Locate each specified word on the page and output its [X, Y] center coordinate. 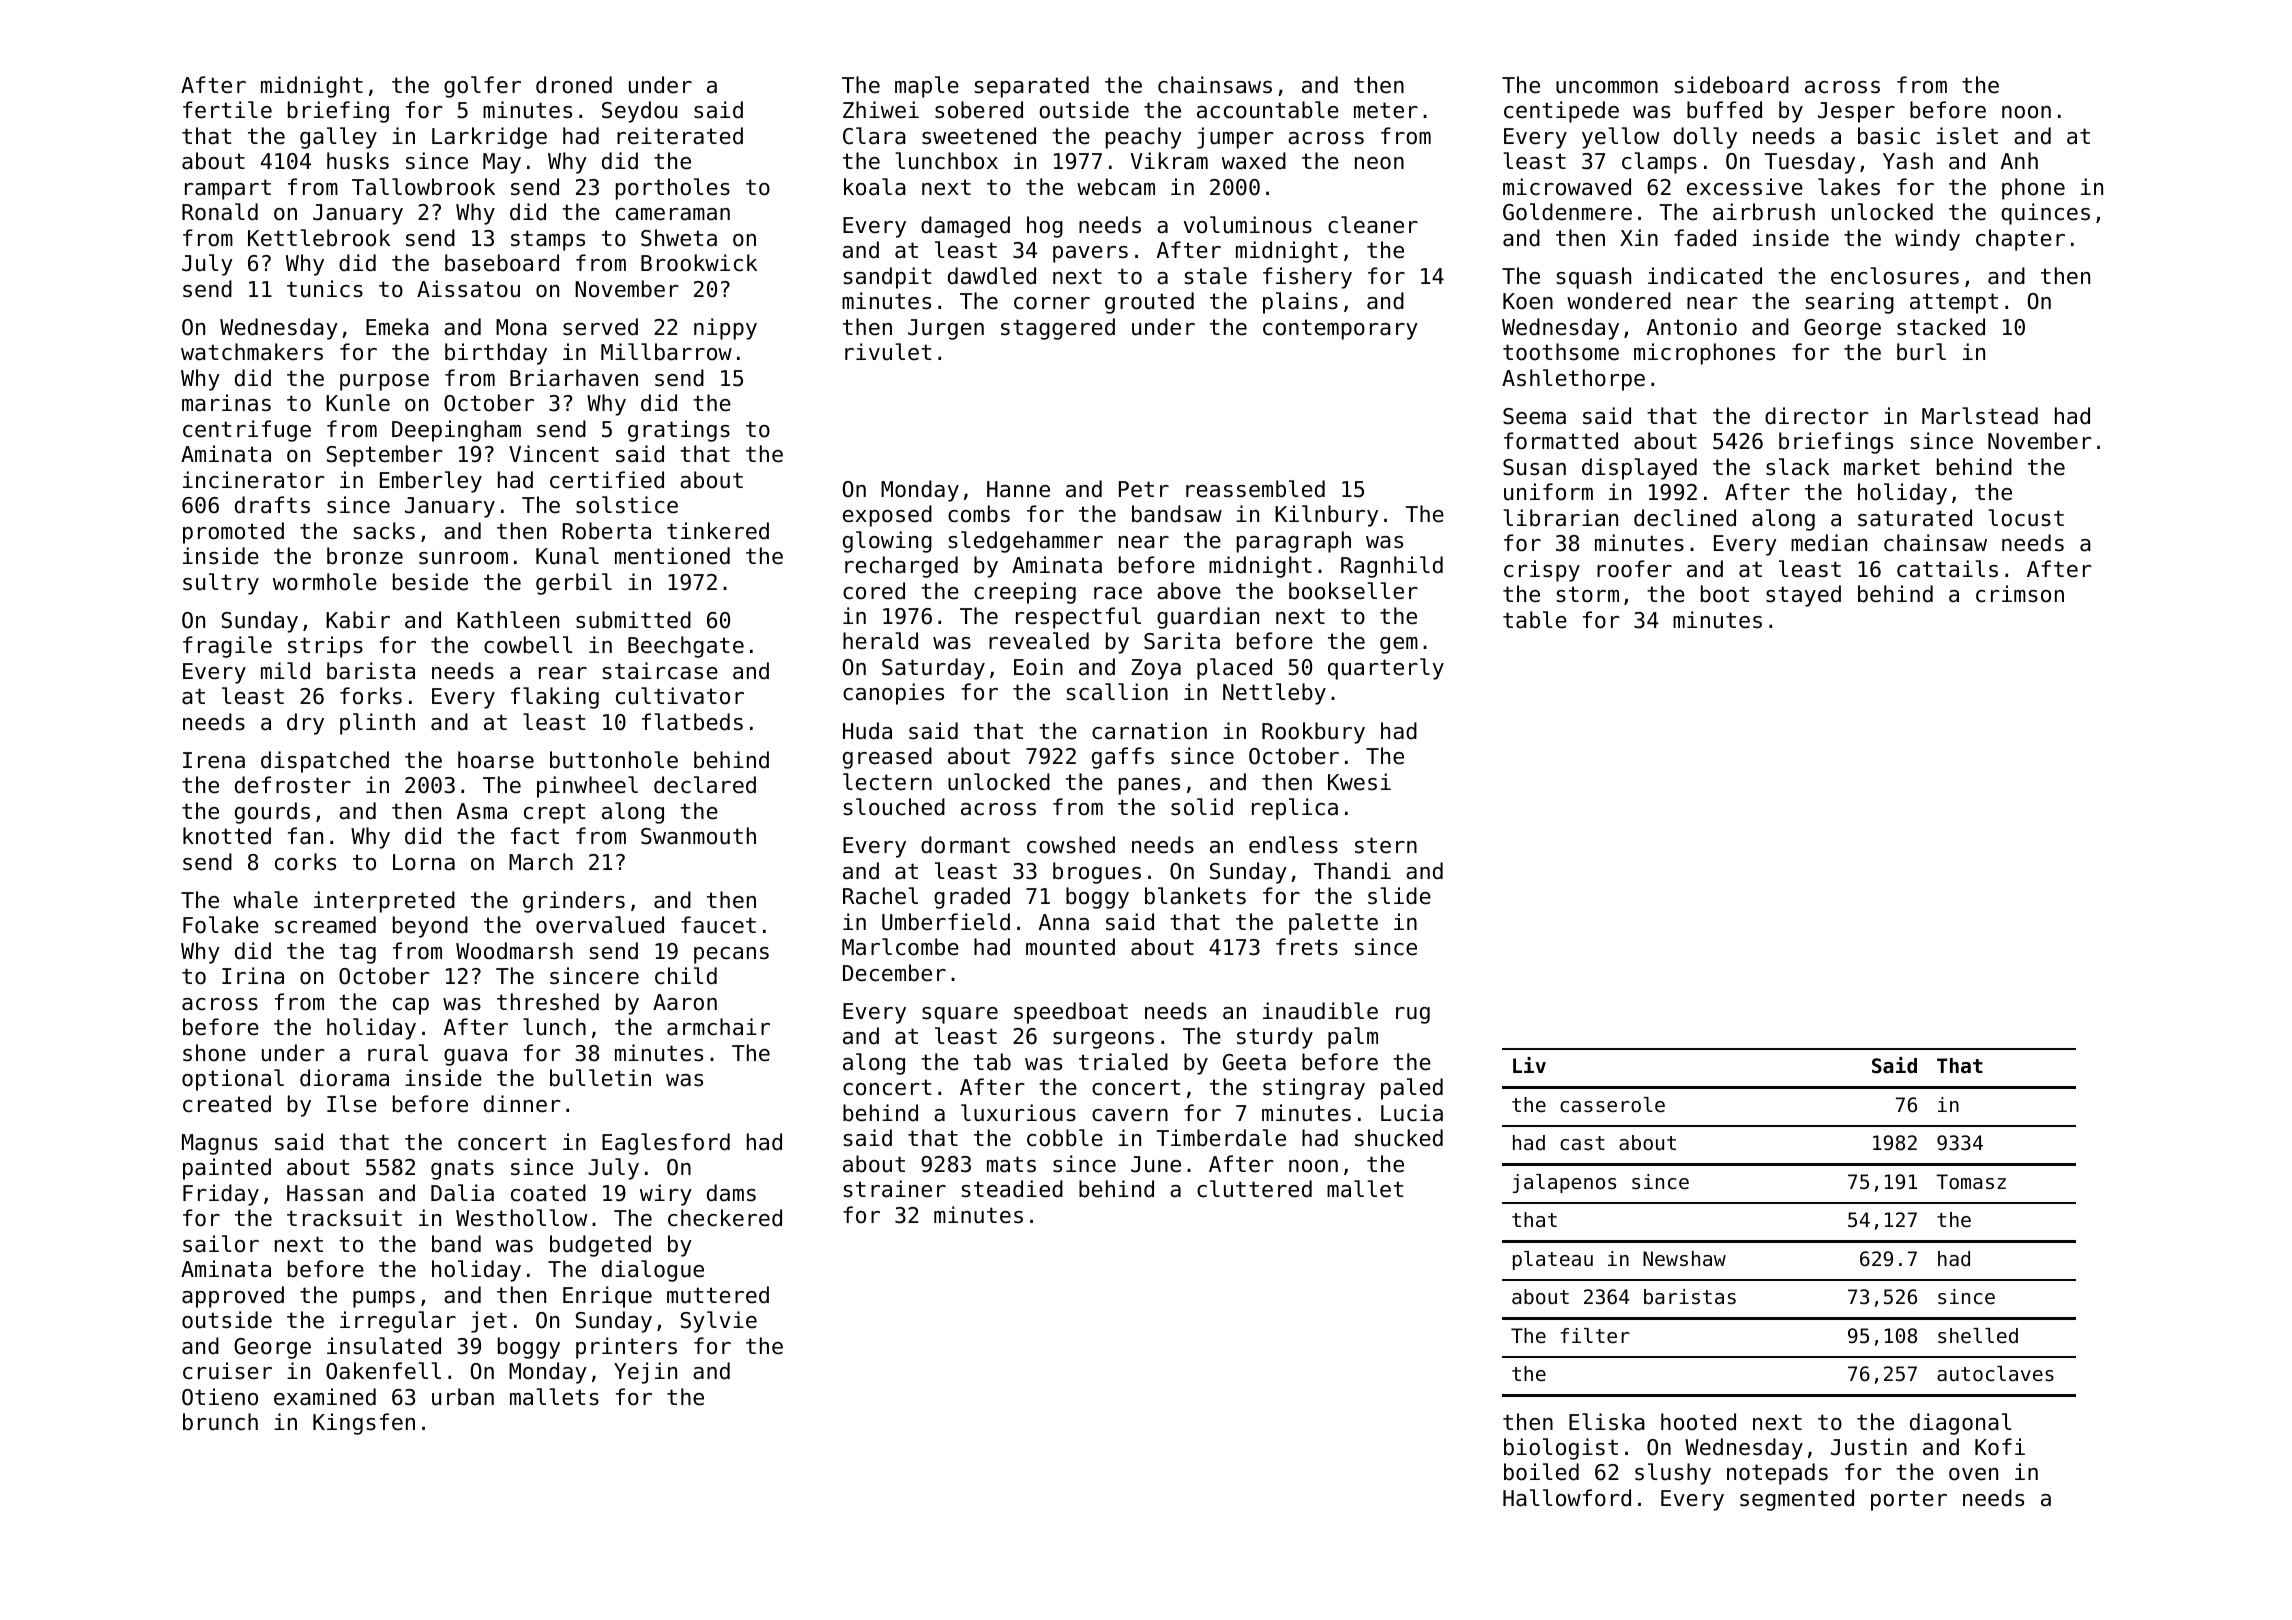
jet [489, 1322]
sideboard [1732, 85]
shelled [1978, 1336]
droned [574, 85]
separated [1032, 87]
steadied [1012, 1189]
